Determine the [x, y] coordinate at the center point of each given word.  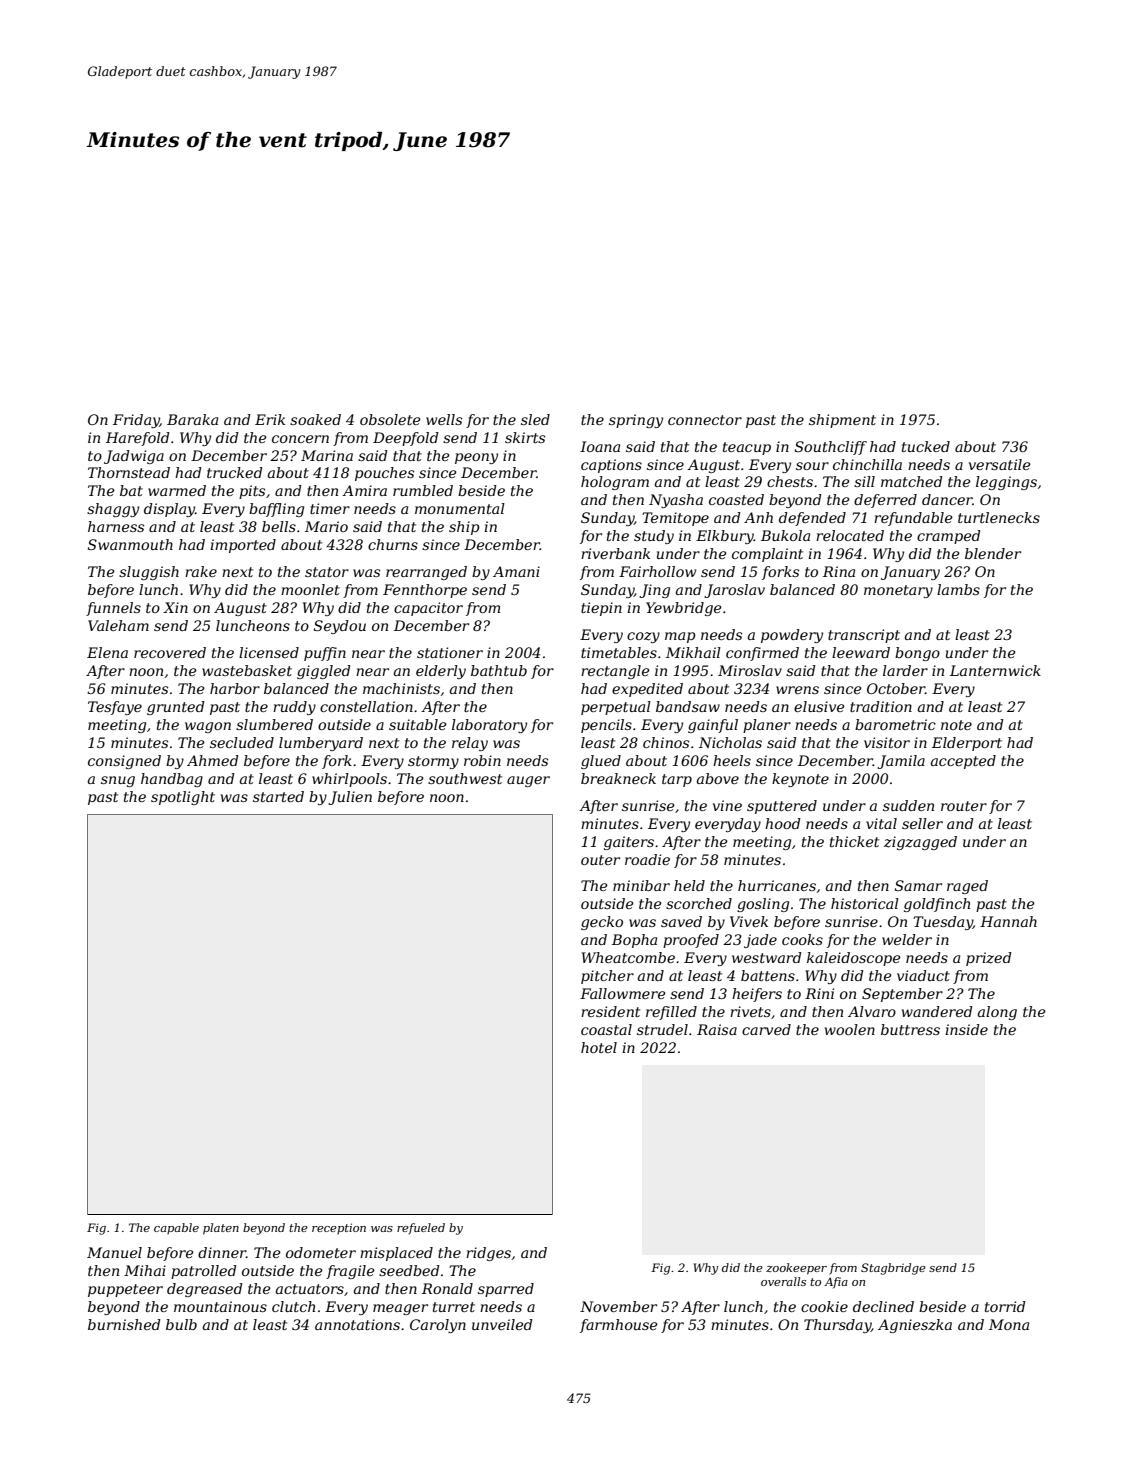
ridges [488, 1254]
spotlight [183, 798]
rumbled [423, 490]
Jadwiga [134, 457]
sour [812, 466]
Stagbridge [893, 1269]
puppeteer [125, 1290]
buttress [910, 1029]
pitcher [607, 977]
